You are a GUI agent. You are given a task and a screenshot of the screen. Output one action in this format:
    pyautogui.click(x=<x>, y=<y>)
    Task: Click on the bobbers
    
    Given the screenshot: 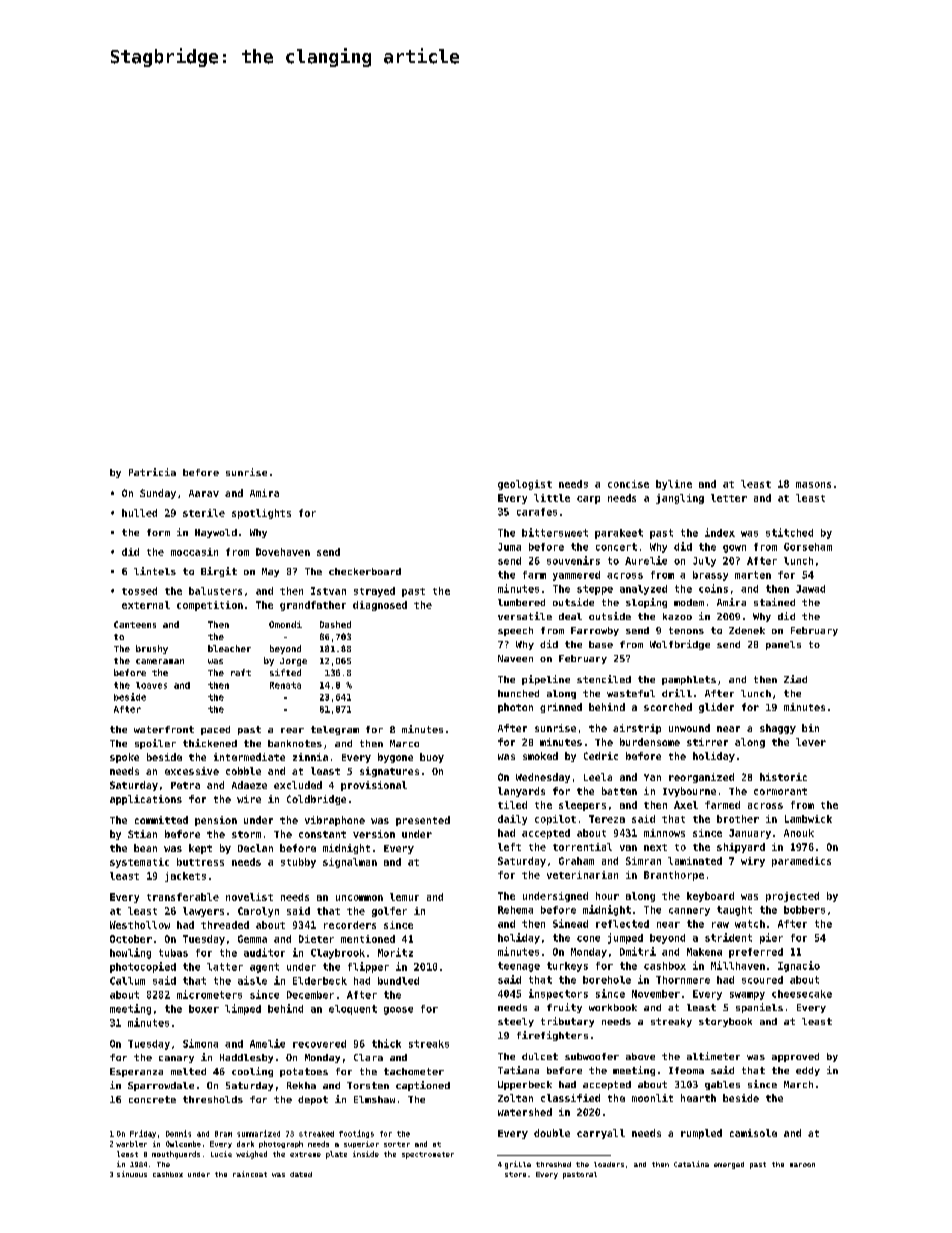 What is the action you would take?
    pyautogui.click(x=804, y=910)
